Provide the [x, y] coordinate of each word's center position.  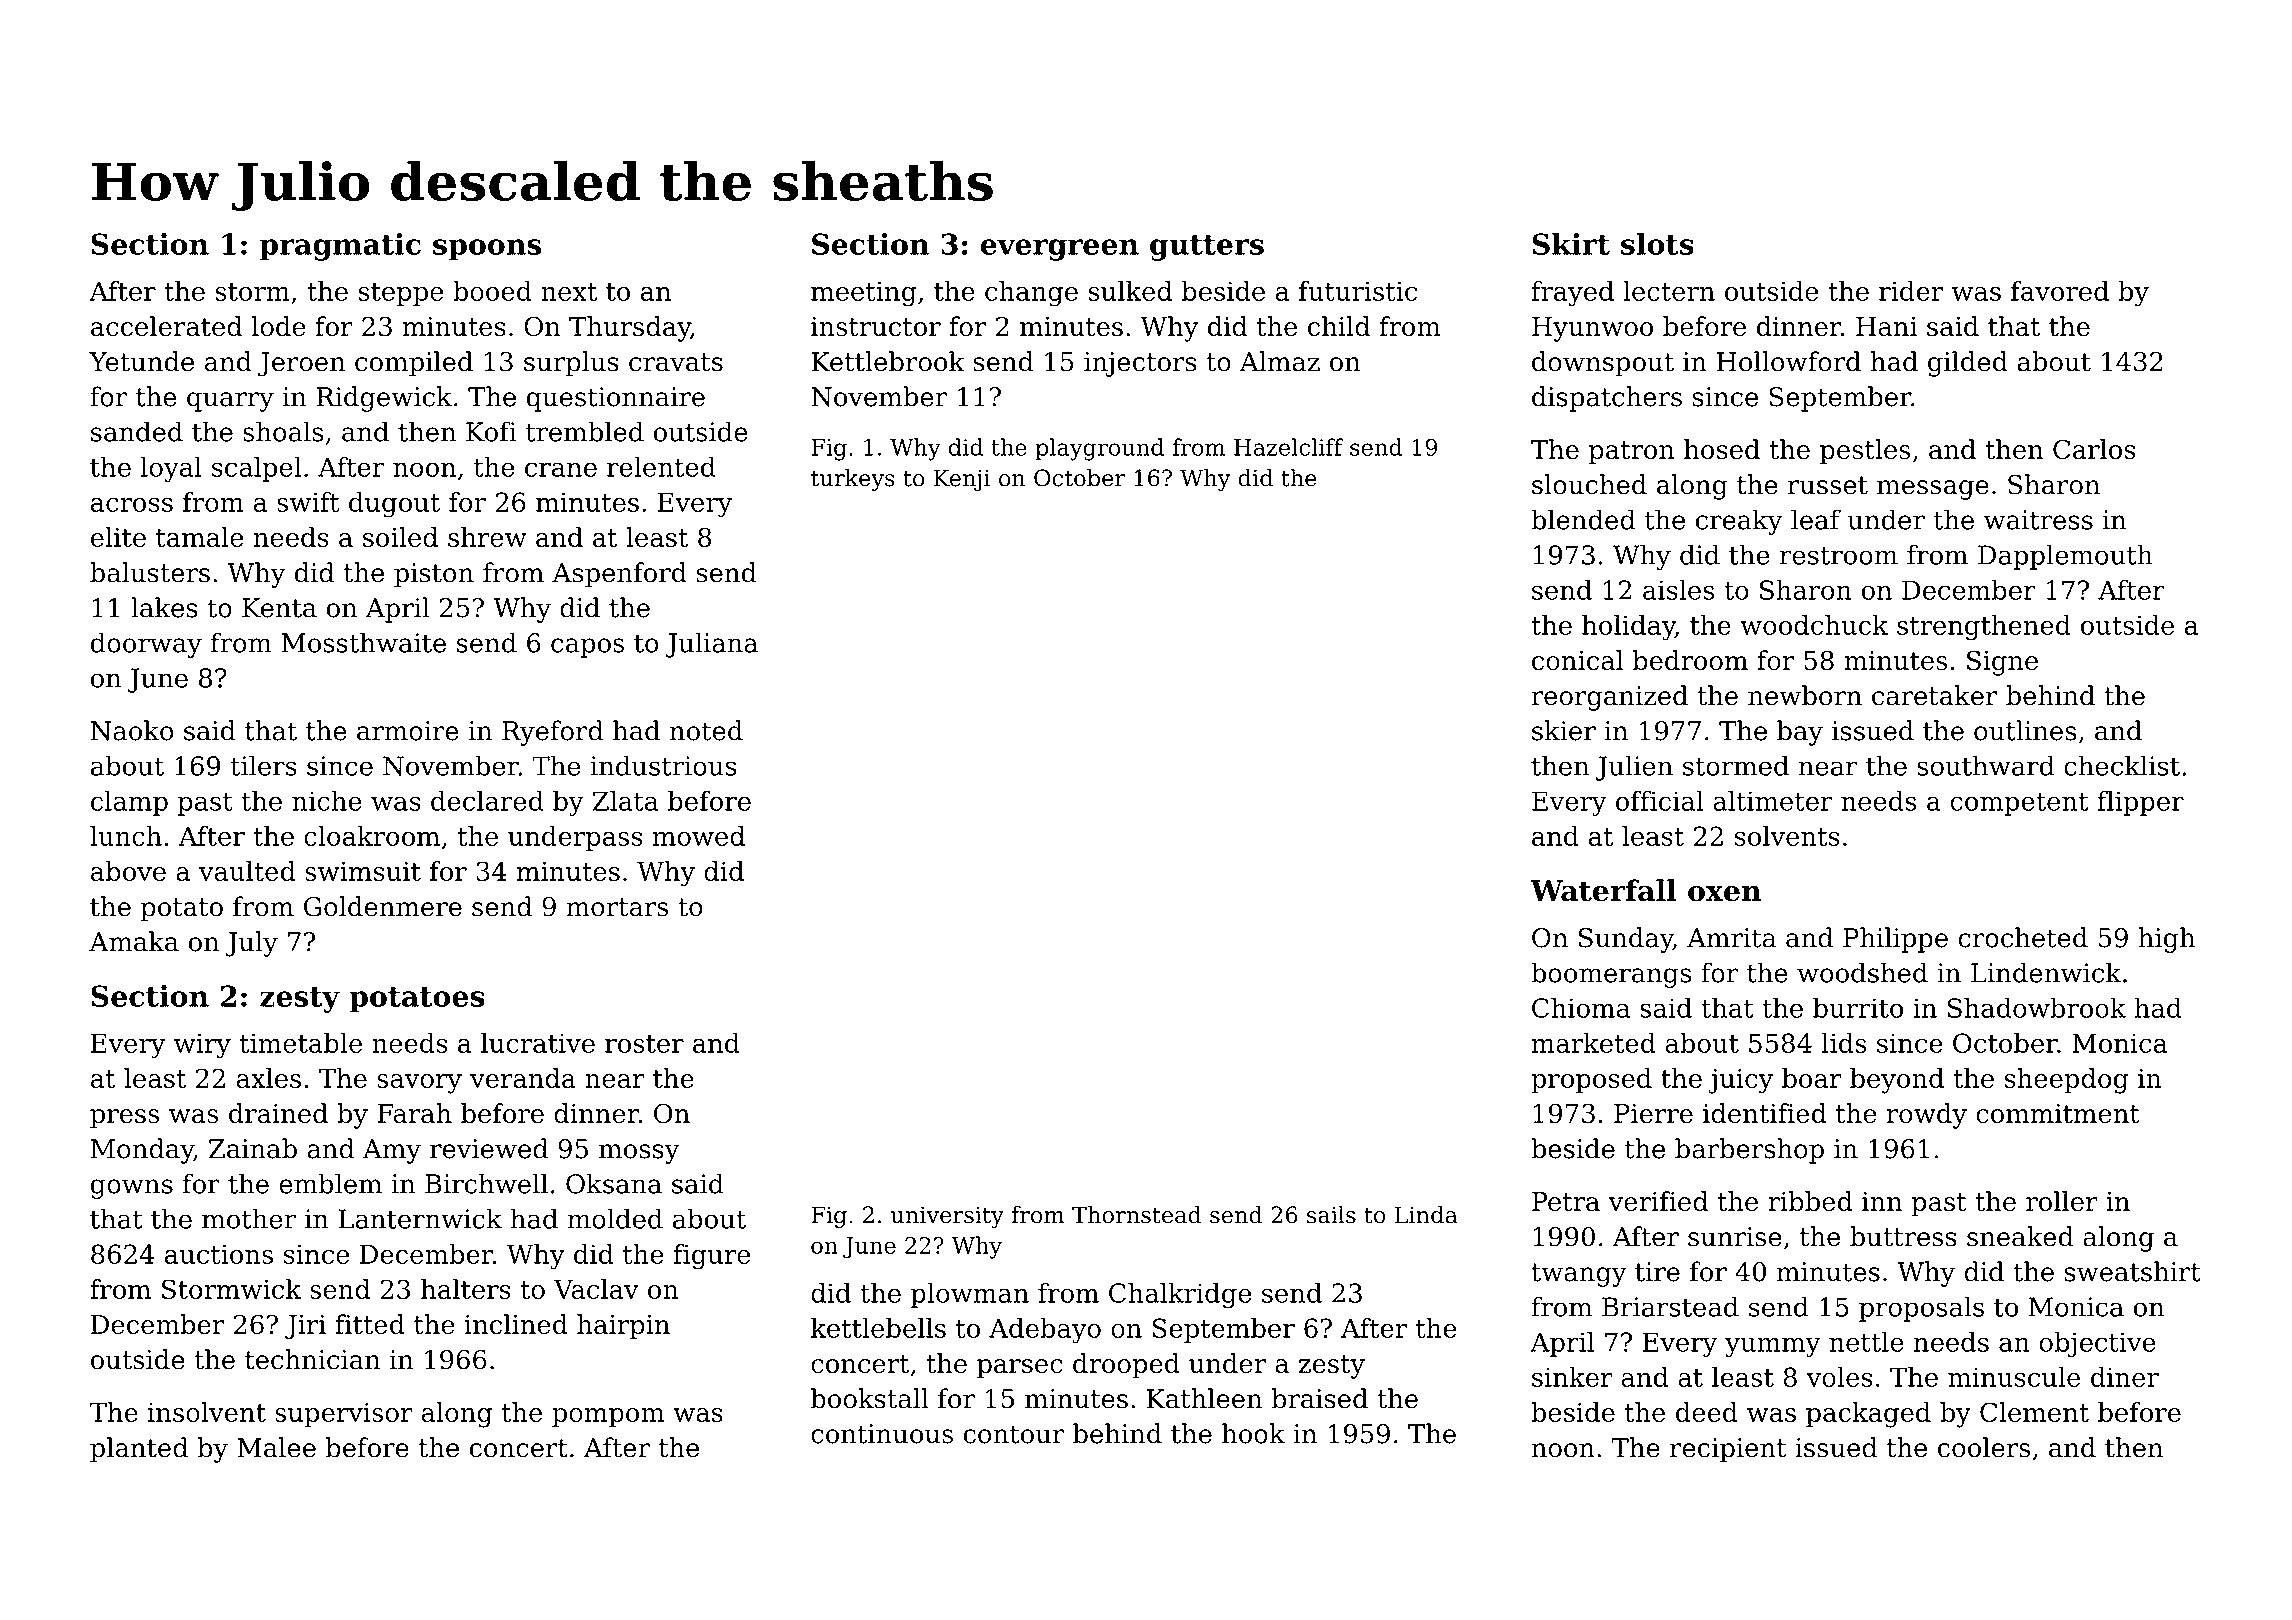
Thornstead [1137, 1215]
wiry [202, 1046]
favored [2060, 291]
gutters [1207, 248]
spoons [487, 250]
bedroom [1690, 660]
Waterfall [1603, 890]
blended [1583, 519]
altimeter [1773, 801]
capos [587, 648]
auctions [219, 1254]
